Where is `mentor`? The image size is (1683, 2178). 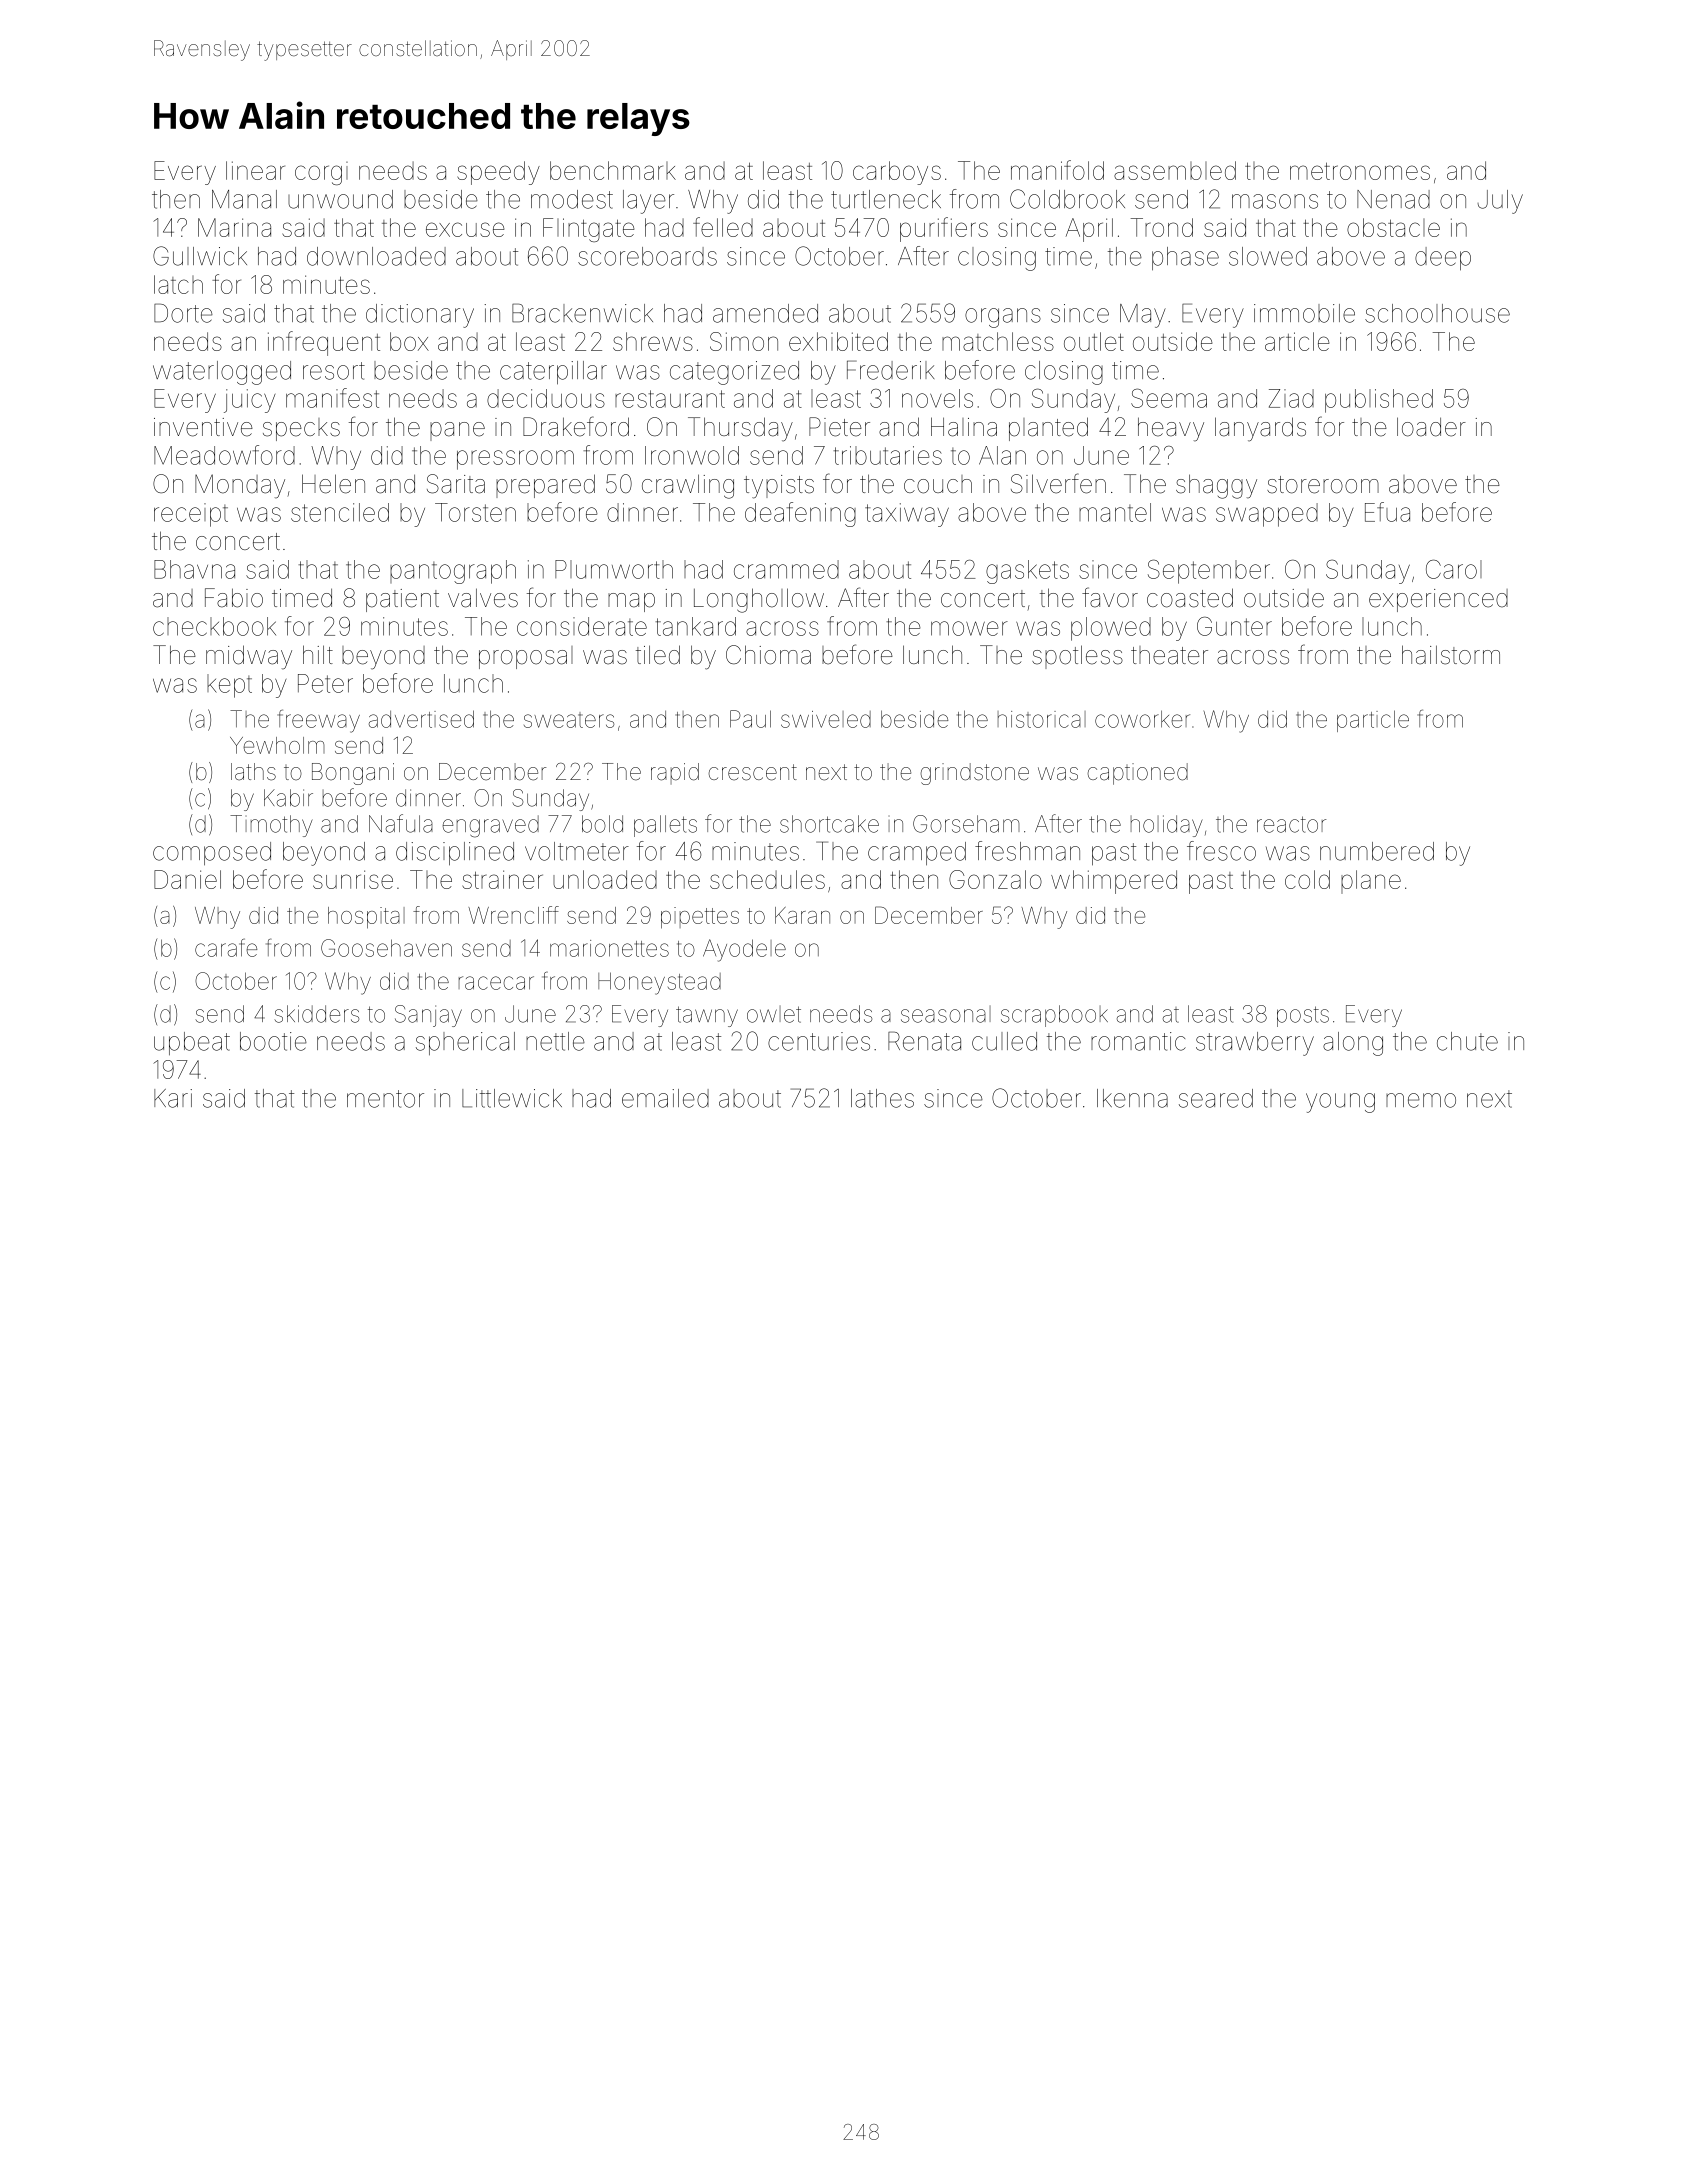 mentor is located at coordinates (385, 1099).
